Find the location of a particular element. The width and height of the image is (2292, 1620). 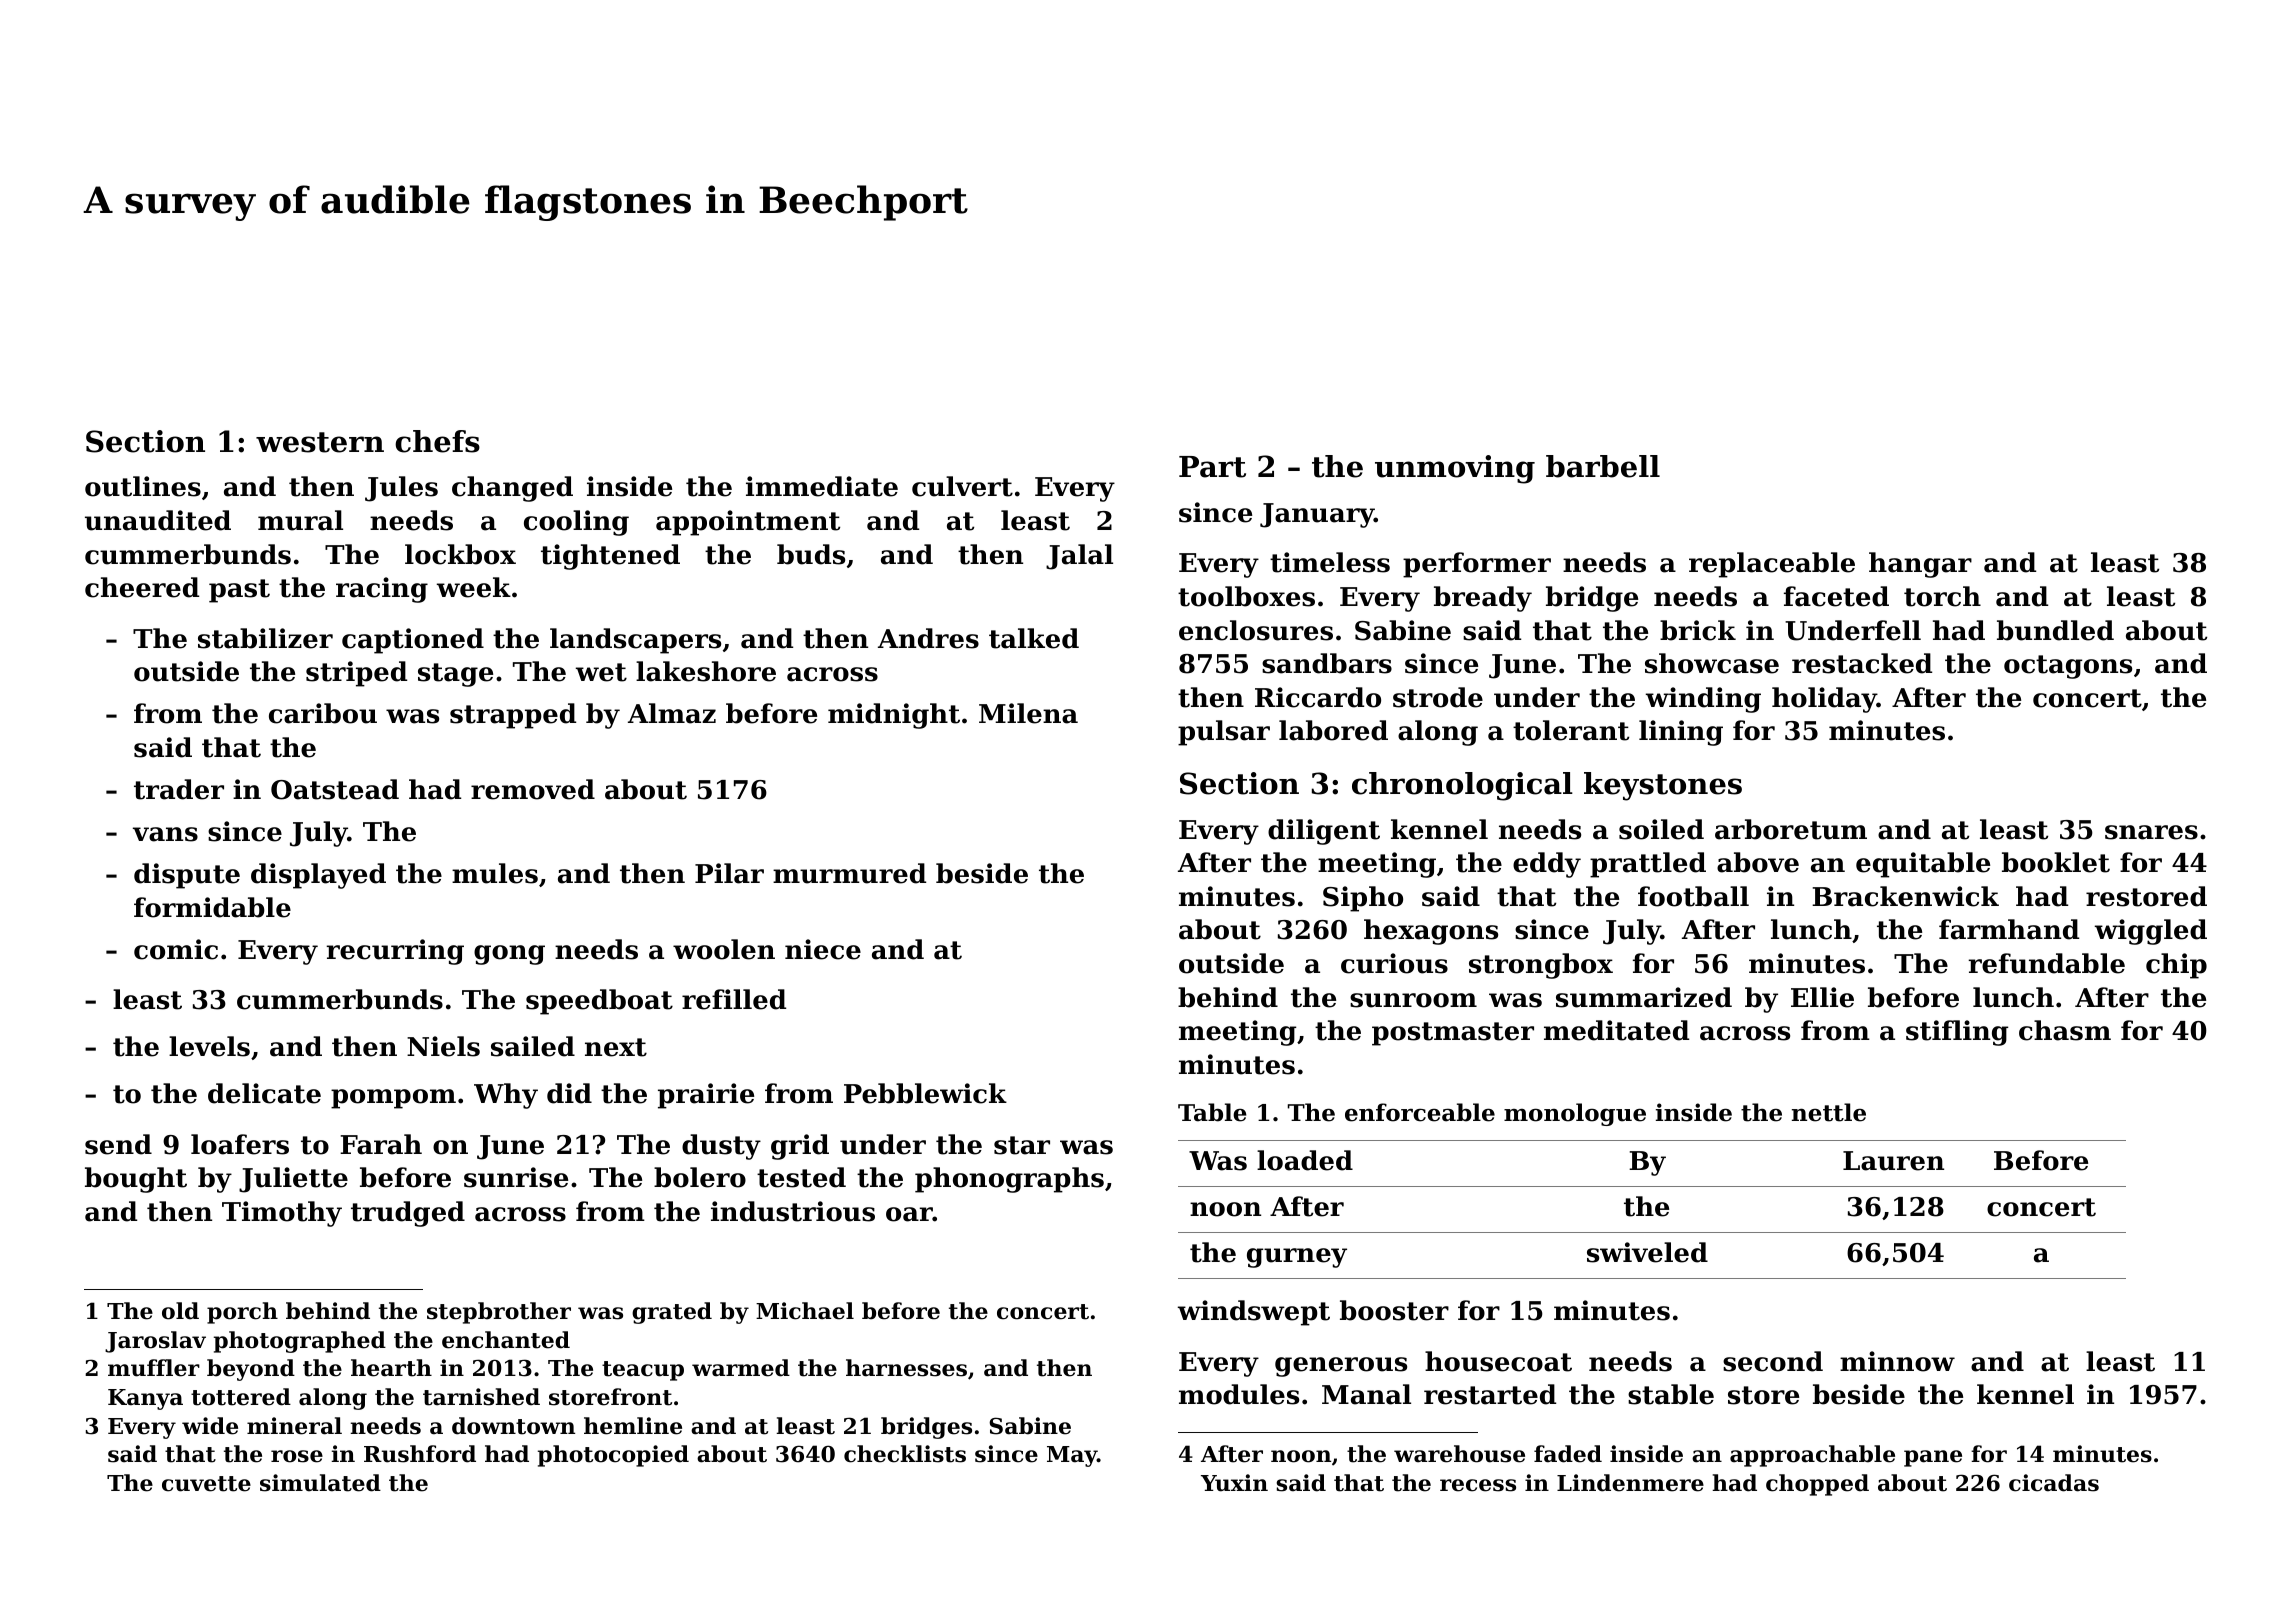

Rushford is located at coordinates (420, 1454).
